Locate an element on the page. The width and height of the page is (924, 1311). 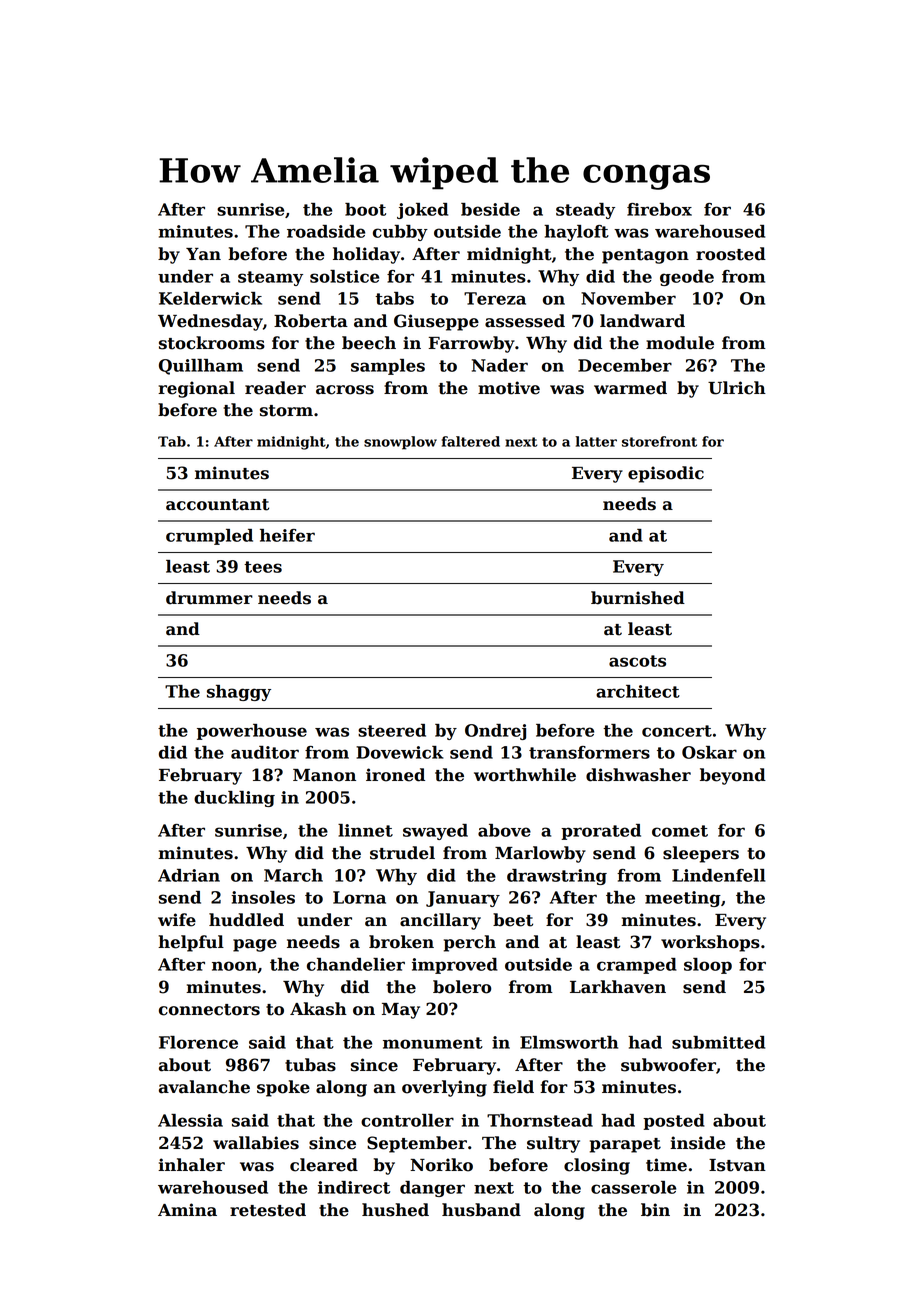
bin is located at coordinates (655, 1210).
